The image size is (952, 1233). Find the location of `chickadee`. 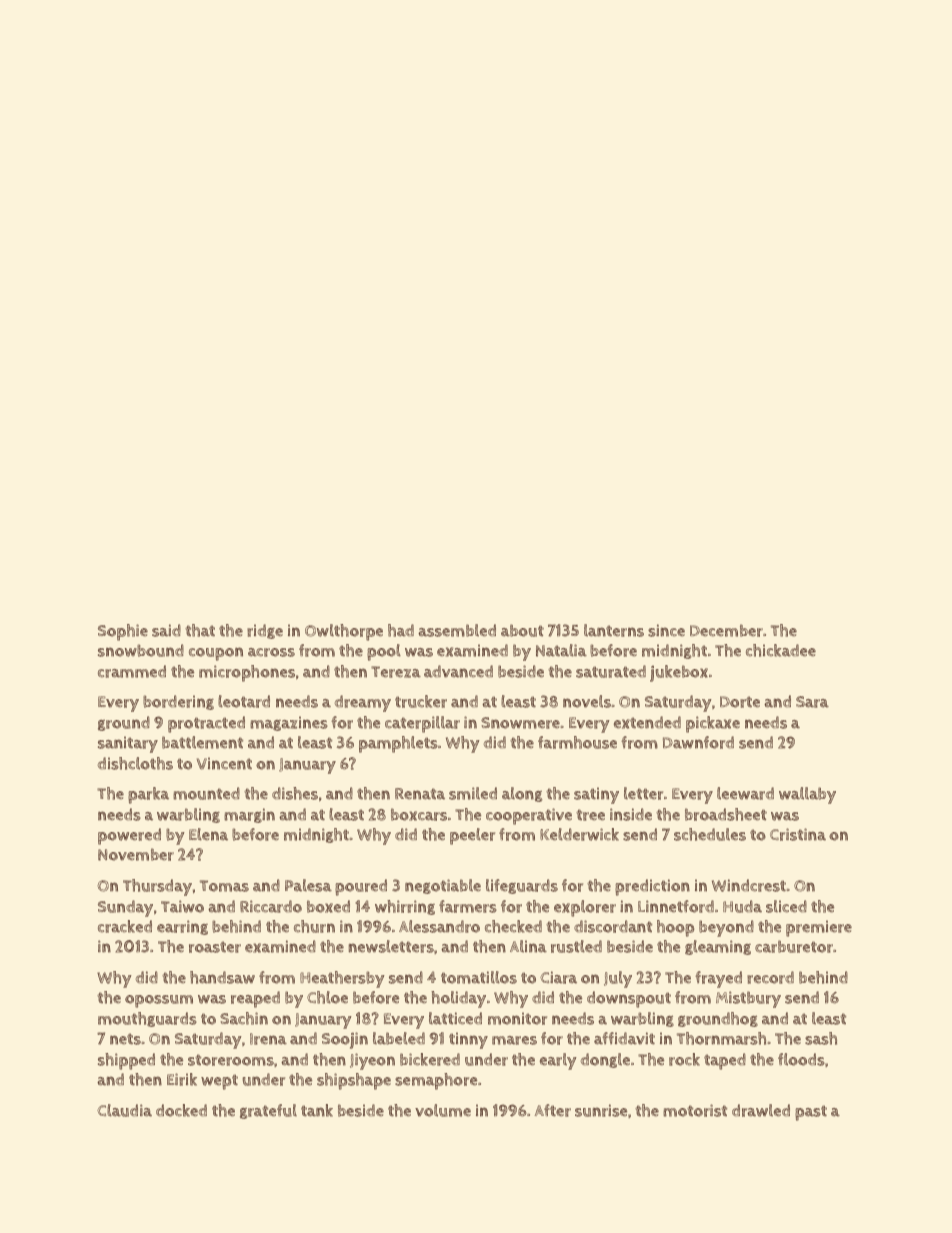

chickadee is located at coordinates (781, 650).
